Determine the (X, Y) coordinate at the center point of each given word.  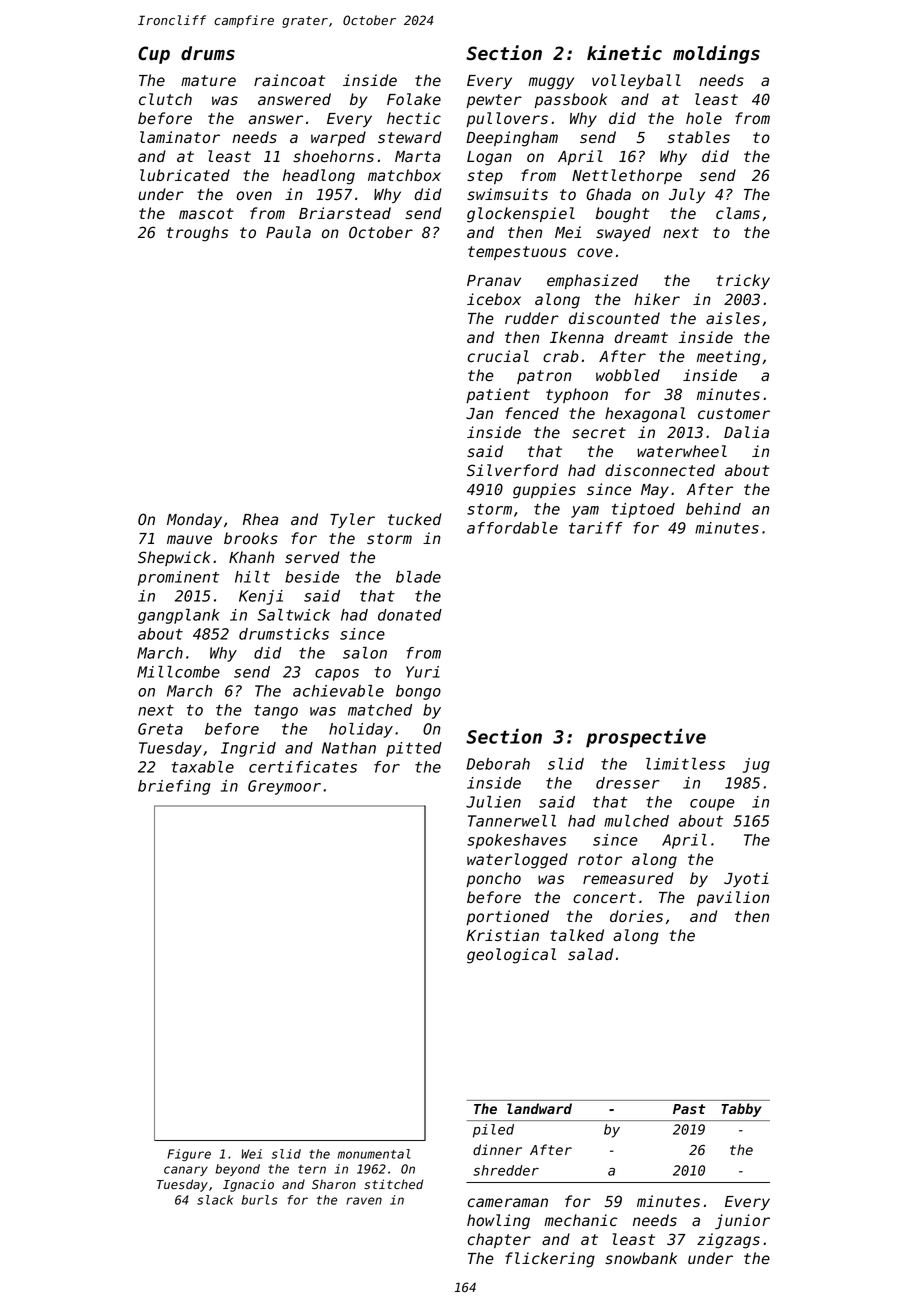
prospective (646, 738)
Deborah (498, 764)
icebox (494, 299)
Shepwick (174, 558)
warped (338, 138)
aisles (733, 318)
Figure (189, 1155)
